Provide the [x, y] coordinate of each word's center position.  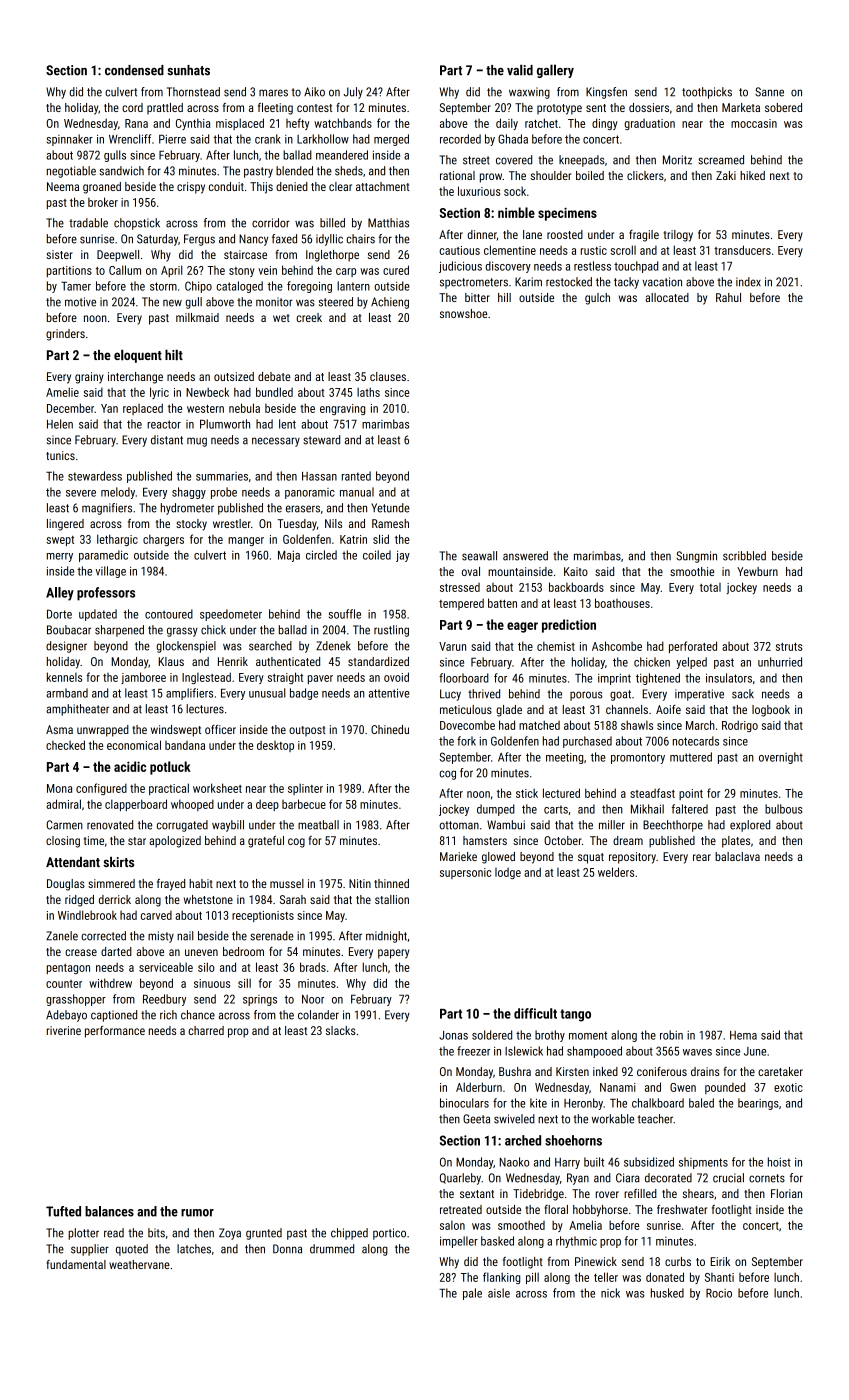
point [691, 794]
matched [539, 725]
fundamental [76, 1264]
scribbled [744, 556]
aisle [499, 1293]
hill [504, 297]
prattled [165, 109]
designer [66, 647]
